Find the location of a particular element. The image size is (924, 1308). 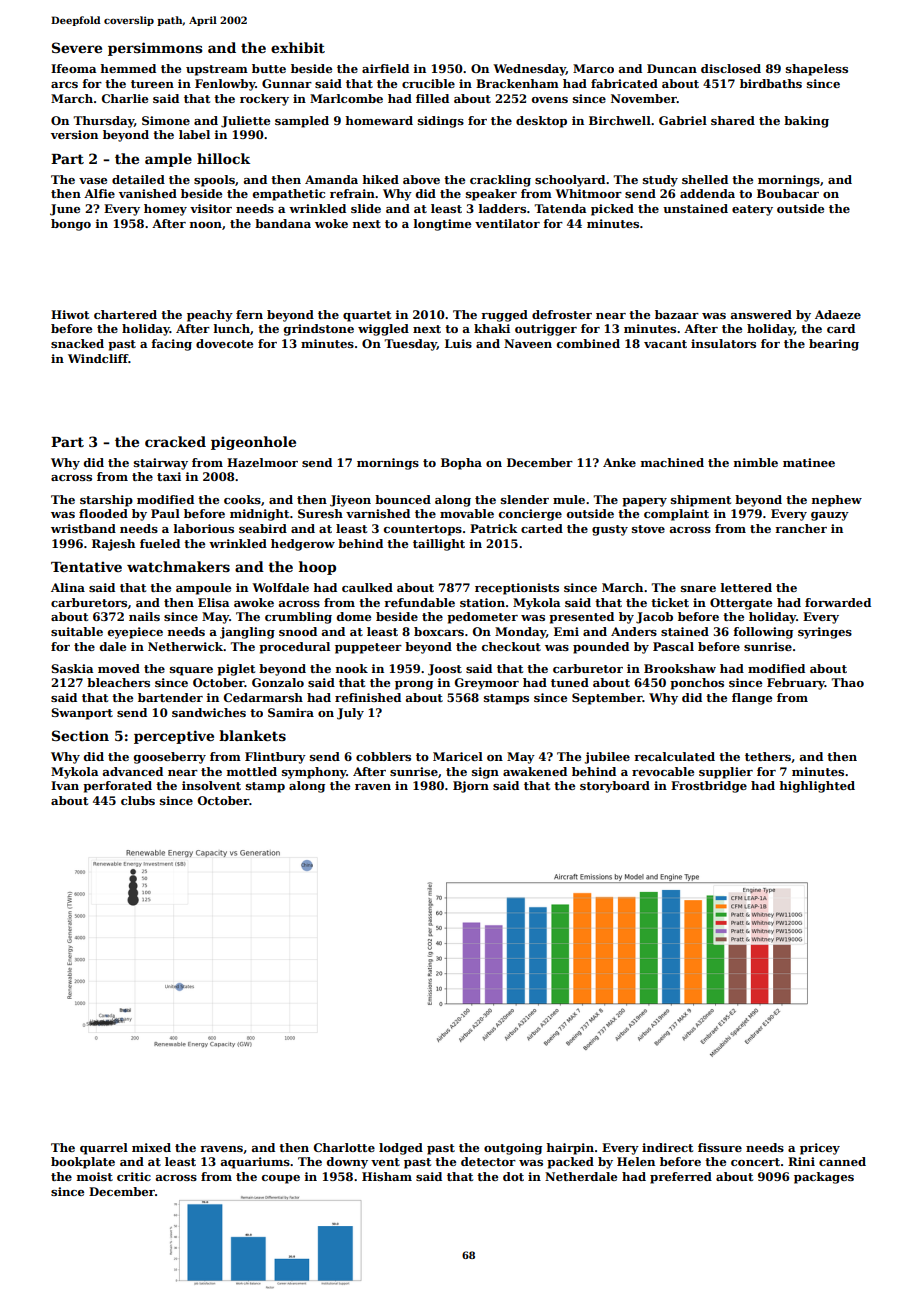

coupe is located at coordinates (281, 1179).
